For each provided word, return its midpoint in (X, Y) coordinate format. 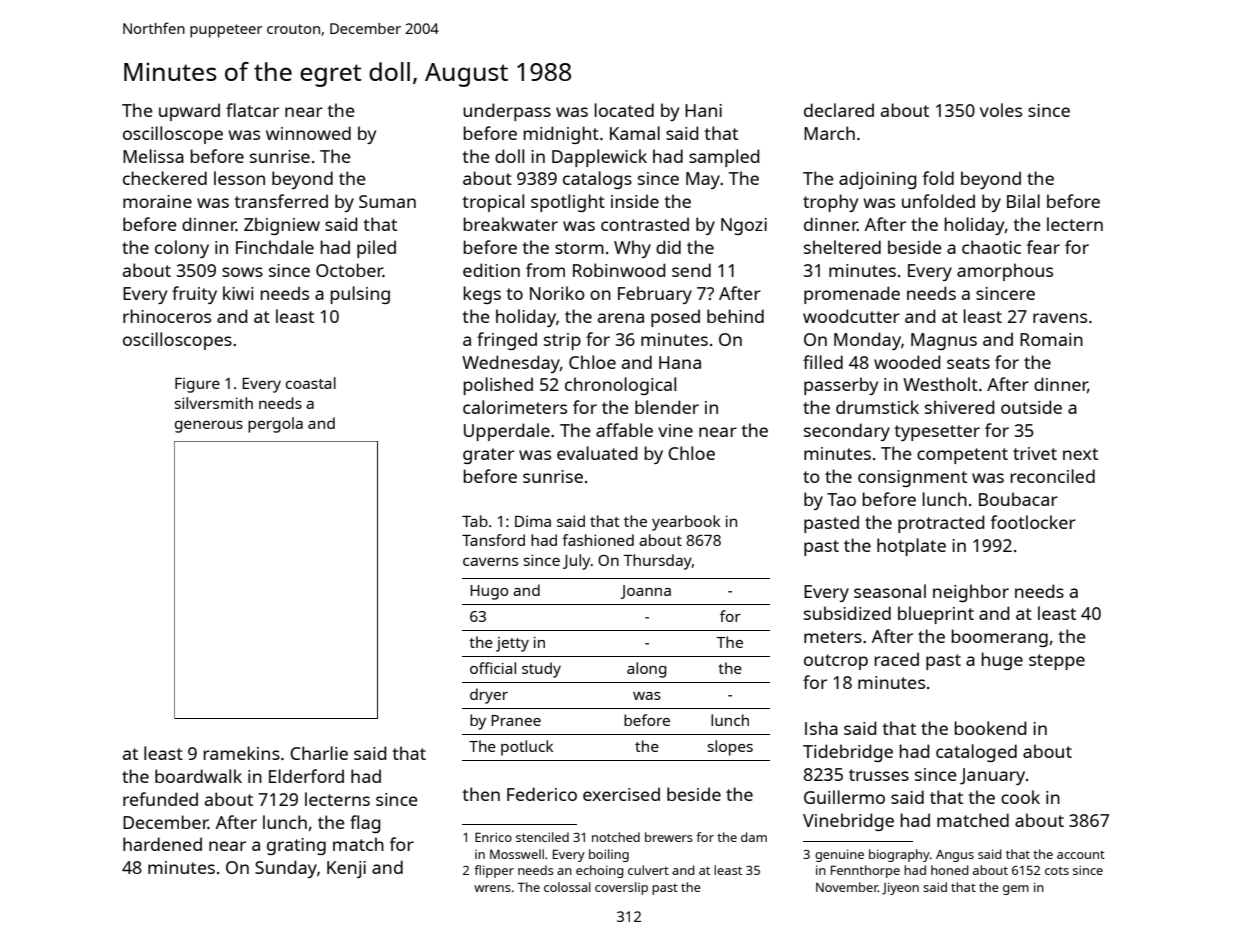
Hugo (489, 592)
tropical (493, 203)
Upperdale (507, 432)
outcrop (836, 662)
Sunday (286, 869)
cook (1020, 797)
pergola (275, 425)
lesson (239, 178)
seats (968, 363)
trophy (830, 203)
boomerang (999, 638)
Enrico (493, 837)
